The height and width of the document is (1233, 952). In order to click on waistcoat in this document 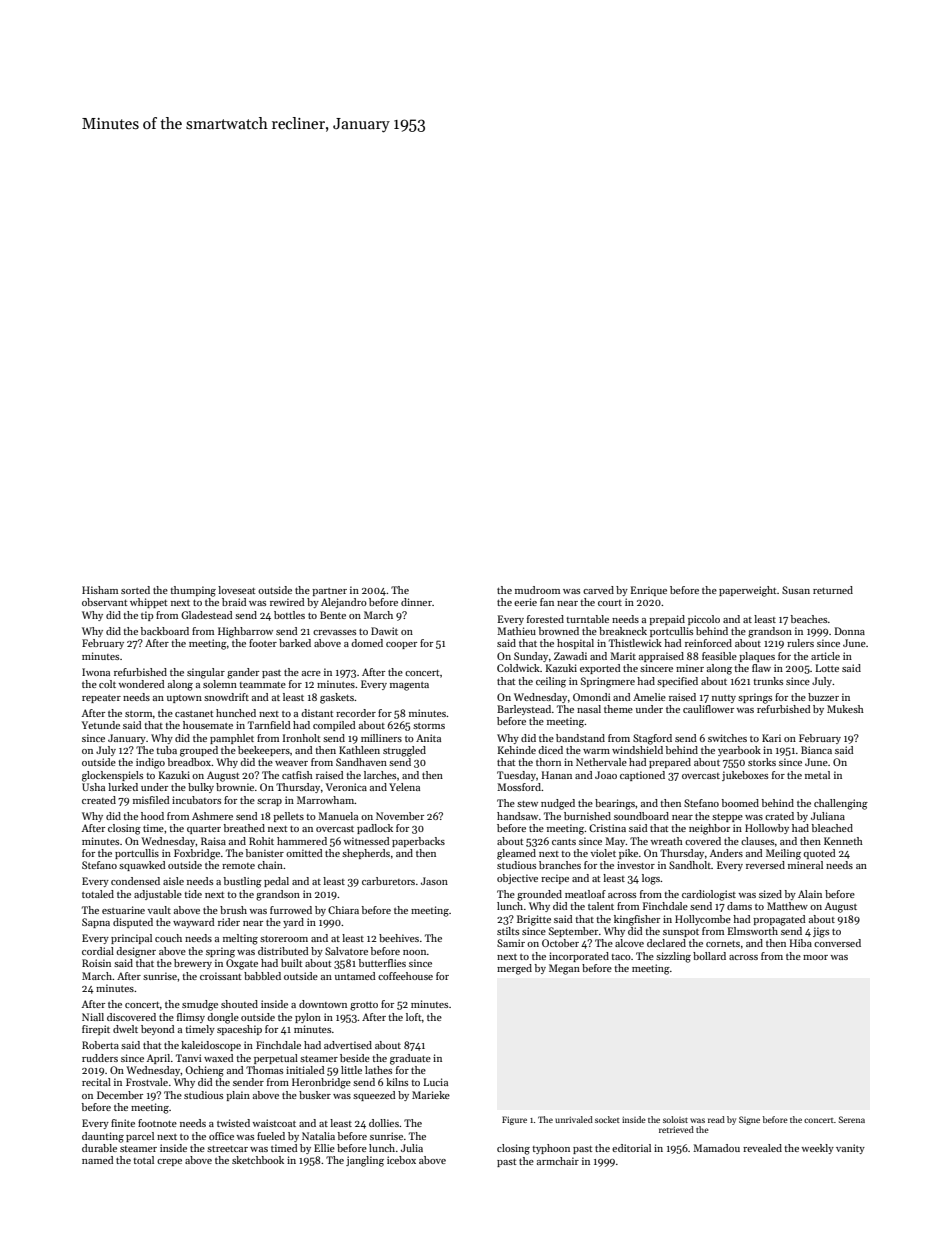, I will do `click(274, 1123)`.
